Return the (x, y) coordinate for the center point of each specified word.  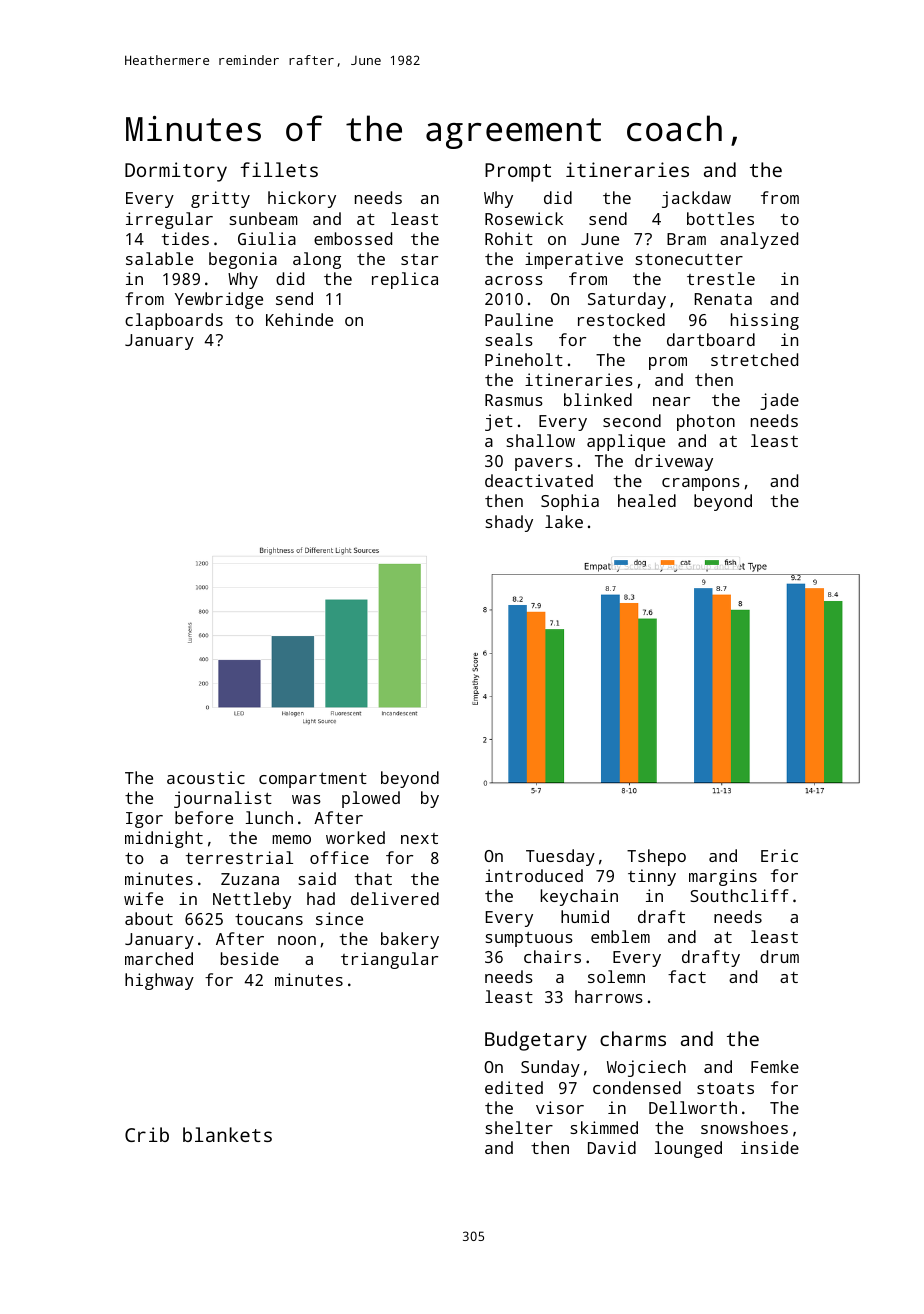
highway (159, 981)
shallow (541, 440)
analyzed (759, 240)
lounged (688, 1149)
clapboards (174, 321)
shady (509, 523)
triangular (389, 960)
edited (514, 1087)
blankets (227, 1134)
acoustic (206, 777)
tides (185, 238)
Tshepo (656, 857)
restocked (621, 319)
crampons (701, 484)
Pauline (519, 319)
